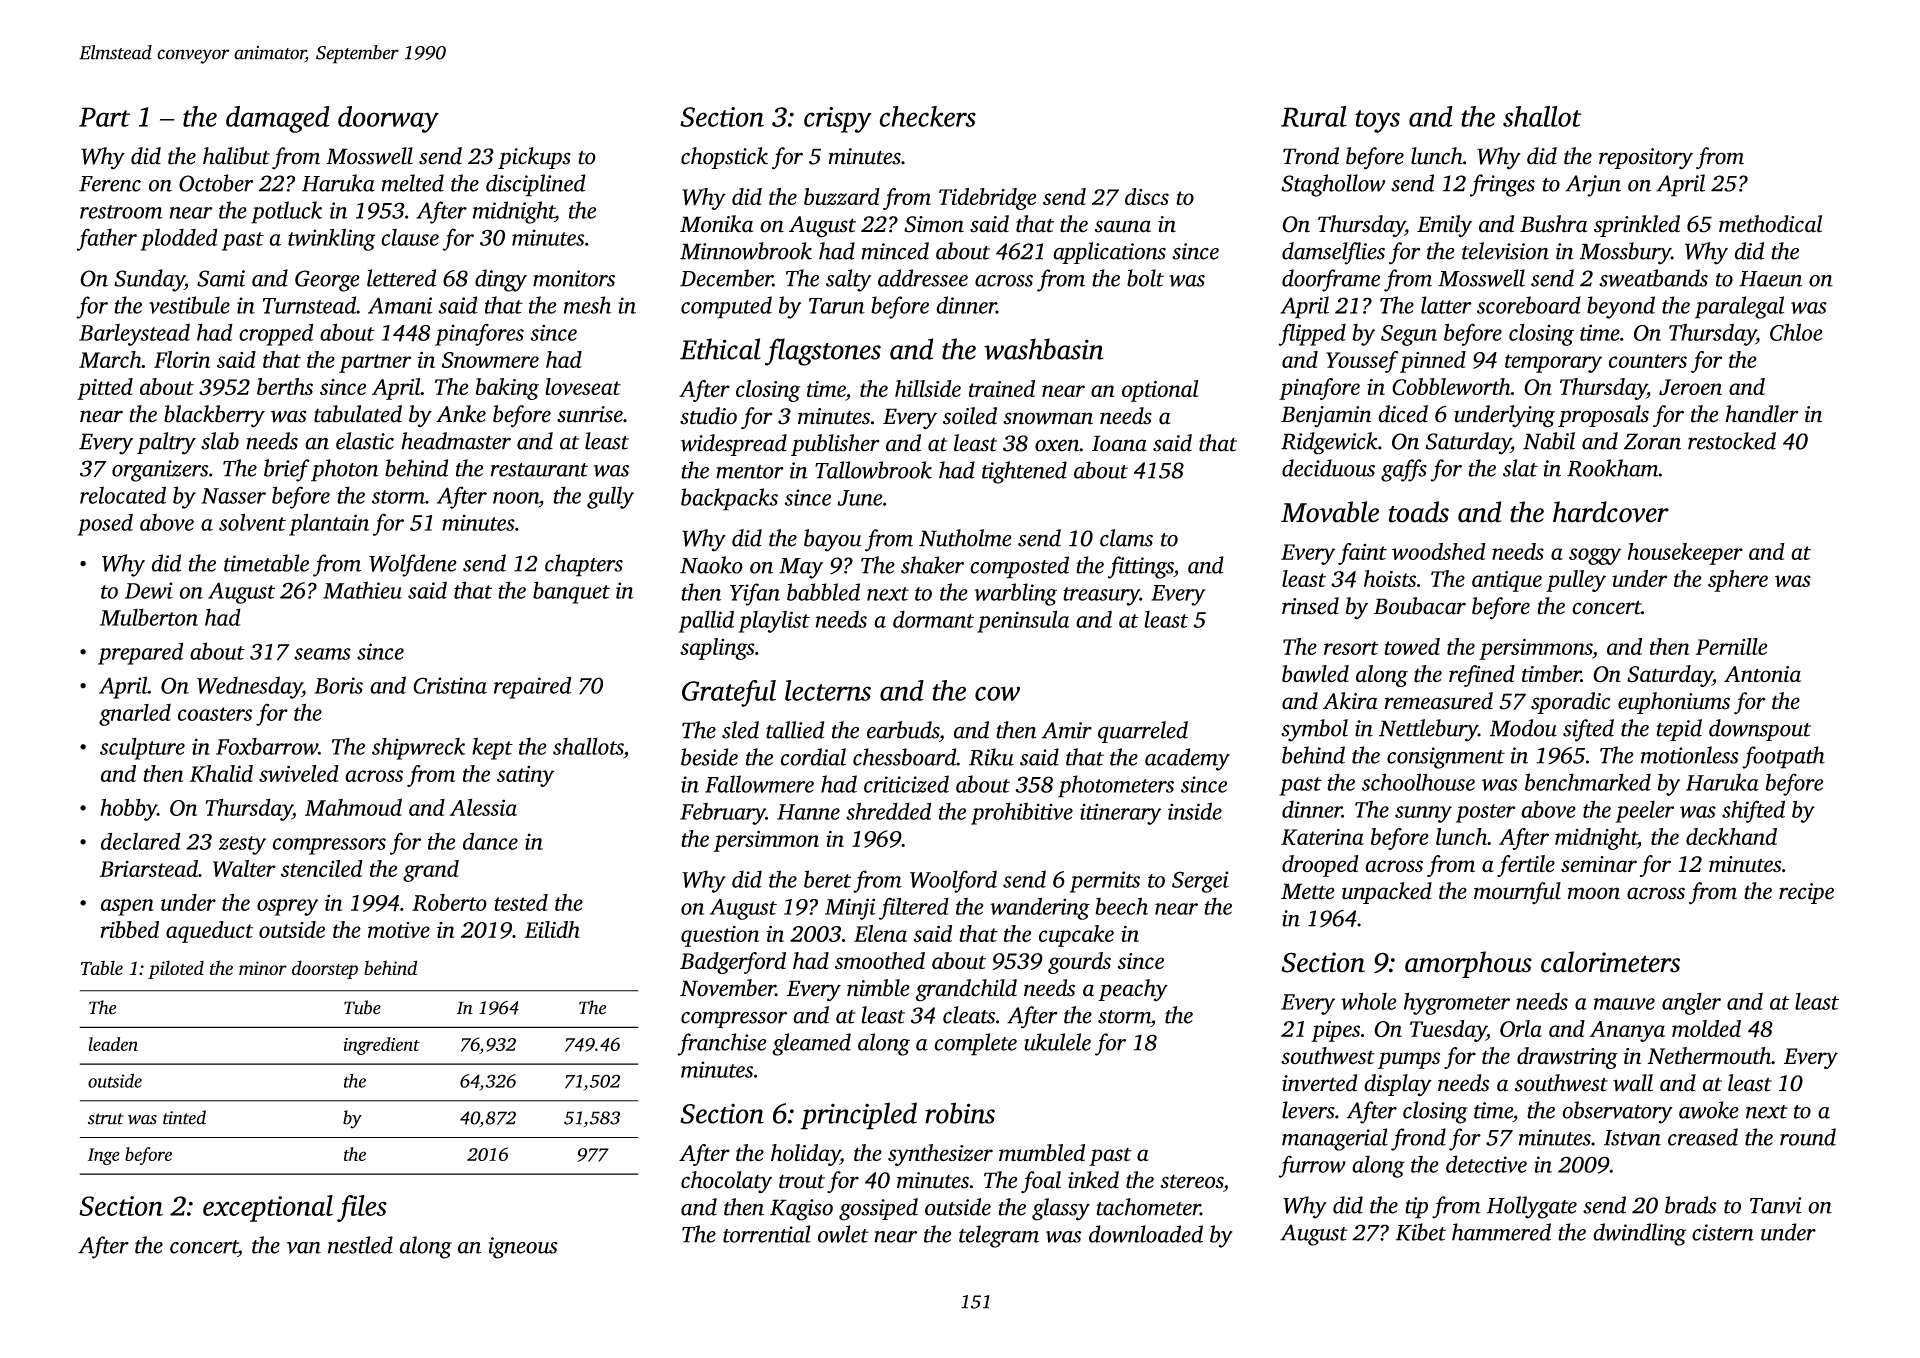 The height and width of the screenshot is (1358, 1920). Describe the element at coordinates (960, 1113) in the screenshot. I see `robins` at that location.
